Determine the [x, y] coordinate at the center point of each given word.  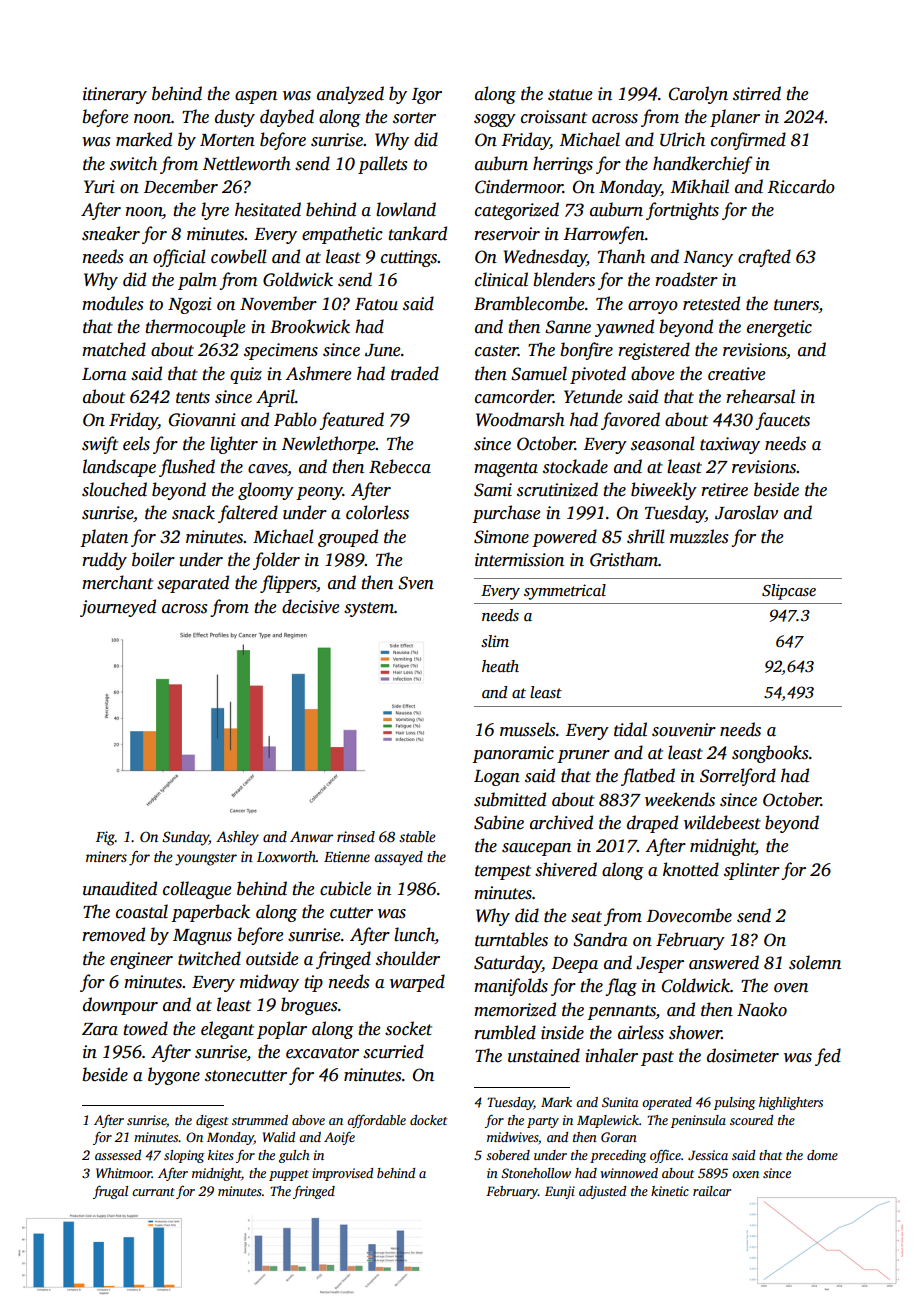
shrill [646, 536]
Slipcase [789, 592]
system [369, 609]
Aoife [339, 1138]
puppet [289, 1175]
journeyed [118, 608]
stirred [757, 93]
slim [495, 641]
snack [193, 512]
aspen [256, 97]
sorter [414, 118]
